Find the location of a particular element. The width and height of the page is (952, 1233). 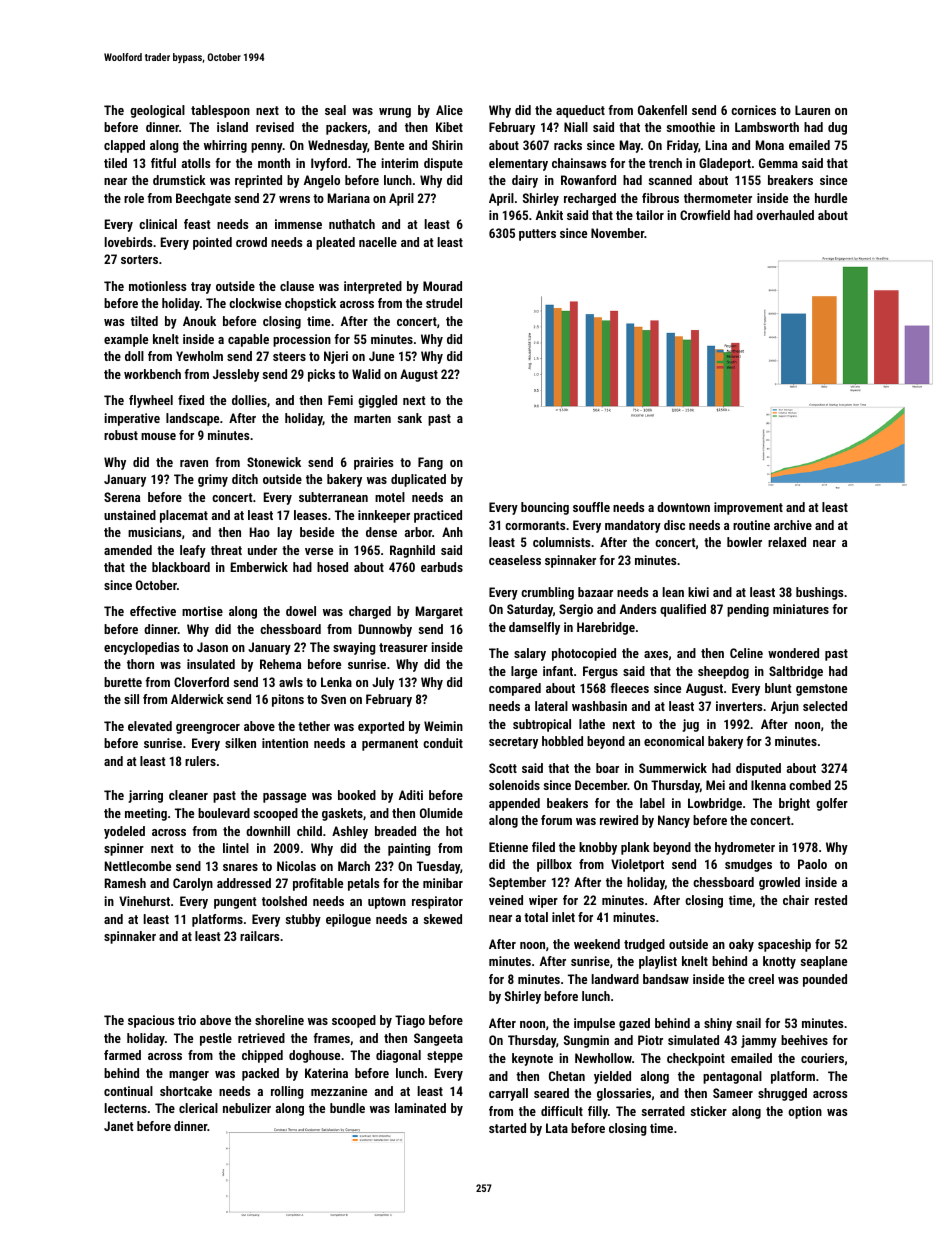

pestle is located at coordinates (216, 1039).
